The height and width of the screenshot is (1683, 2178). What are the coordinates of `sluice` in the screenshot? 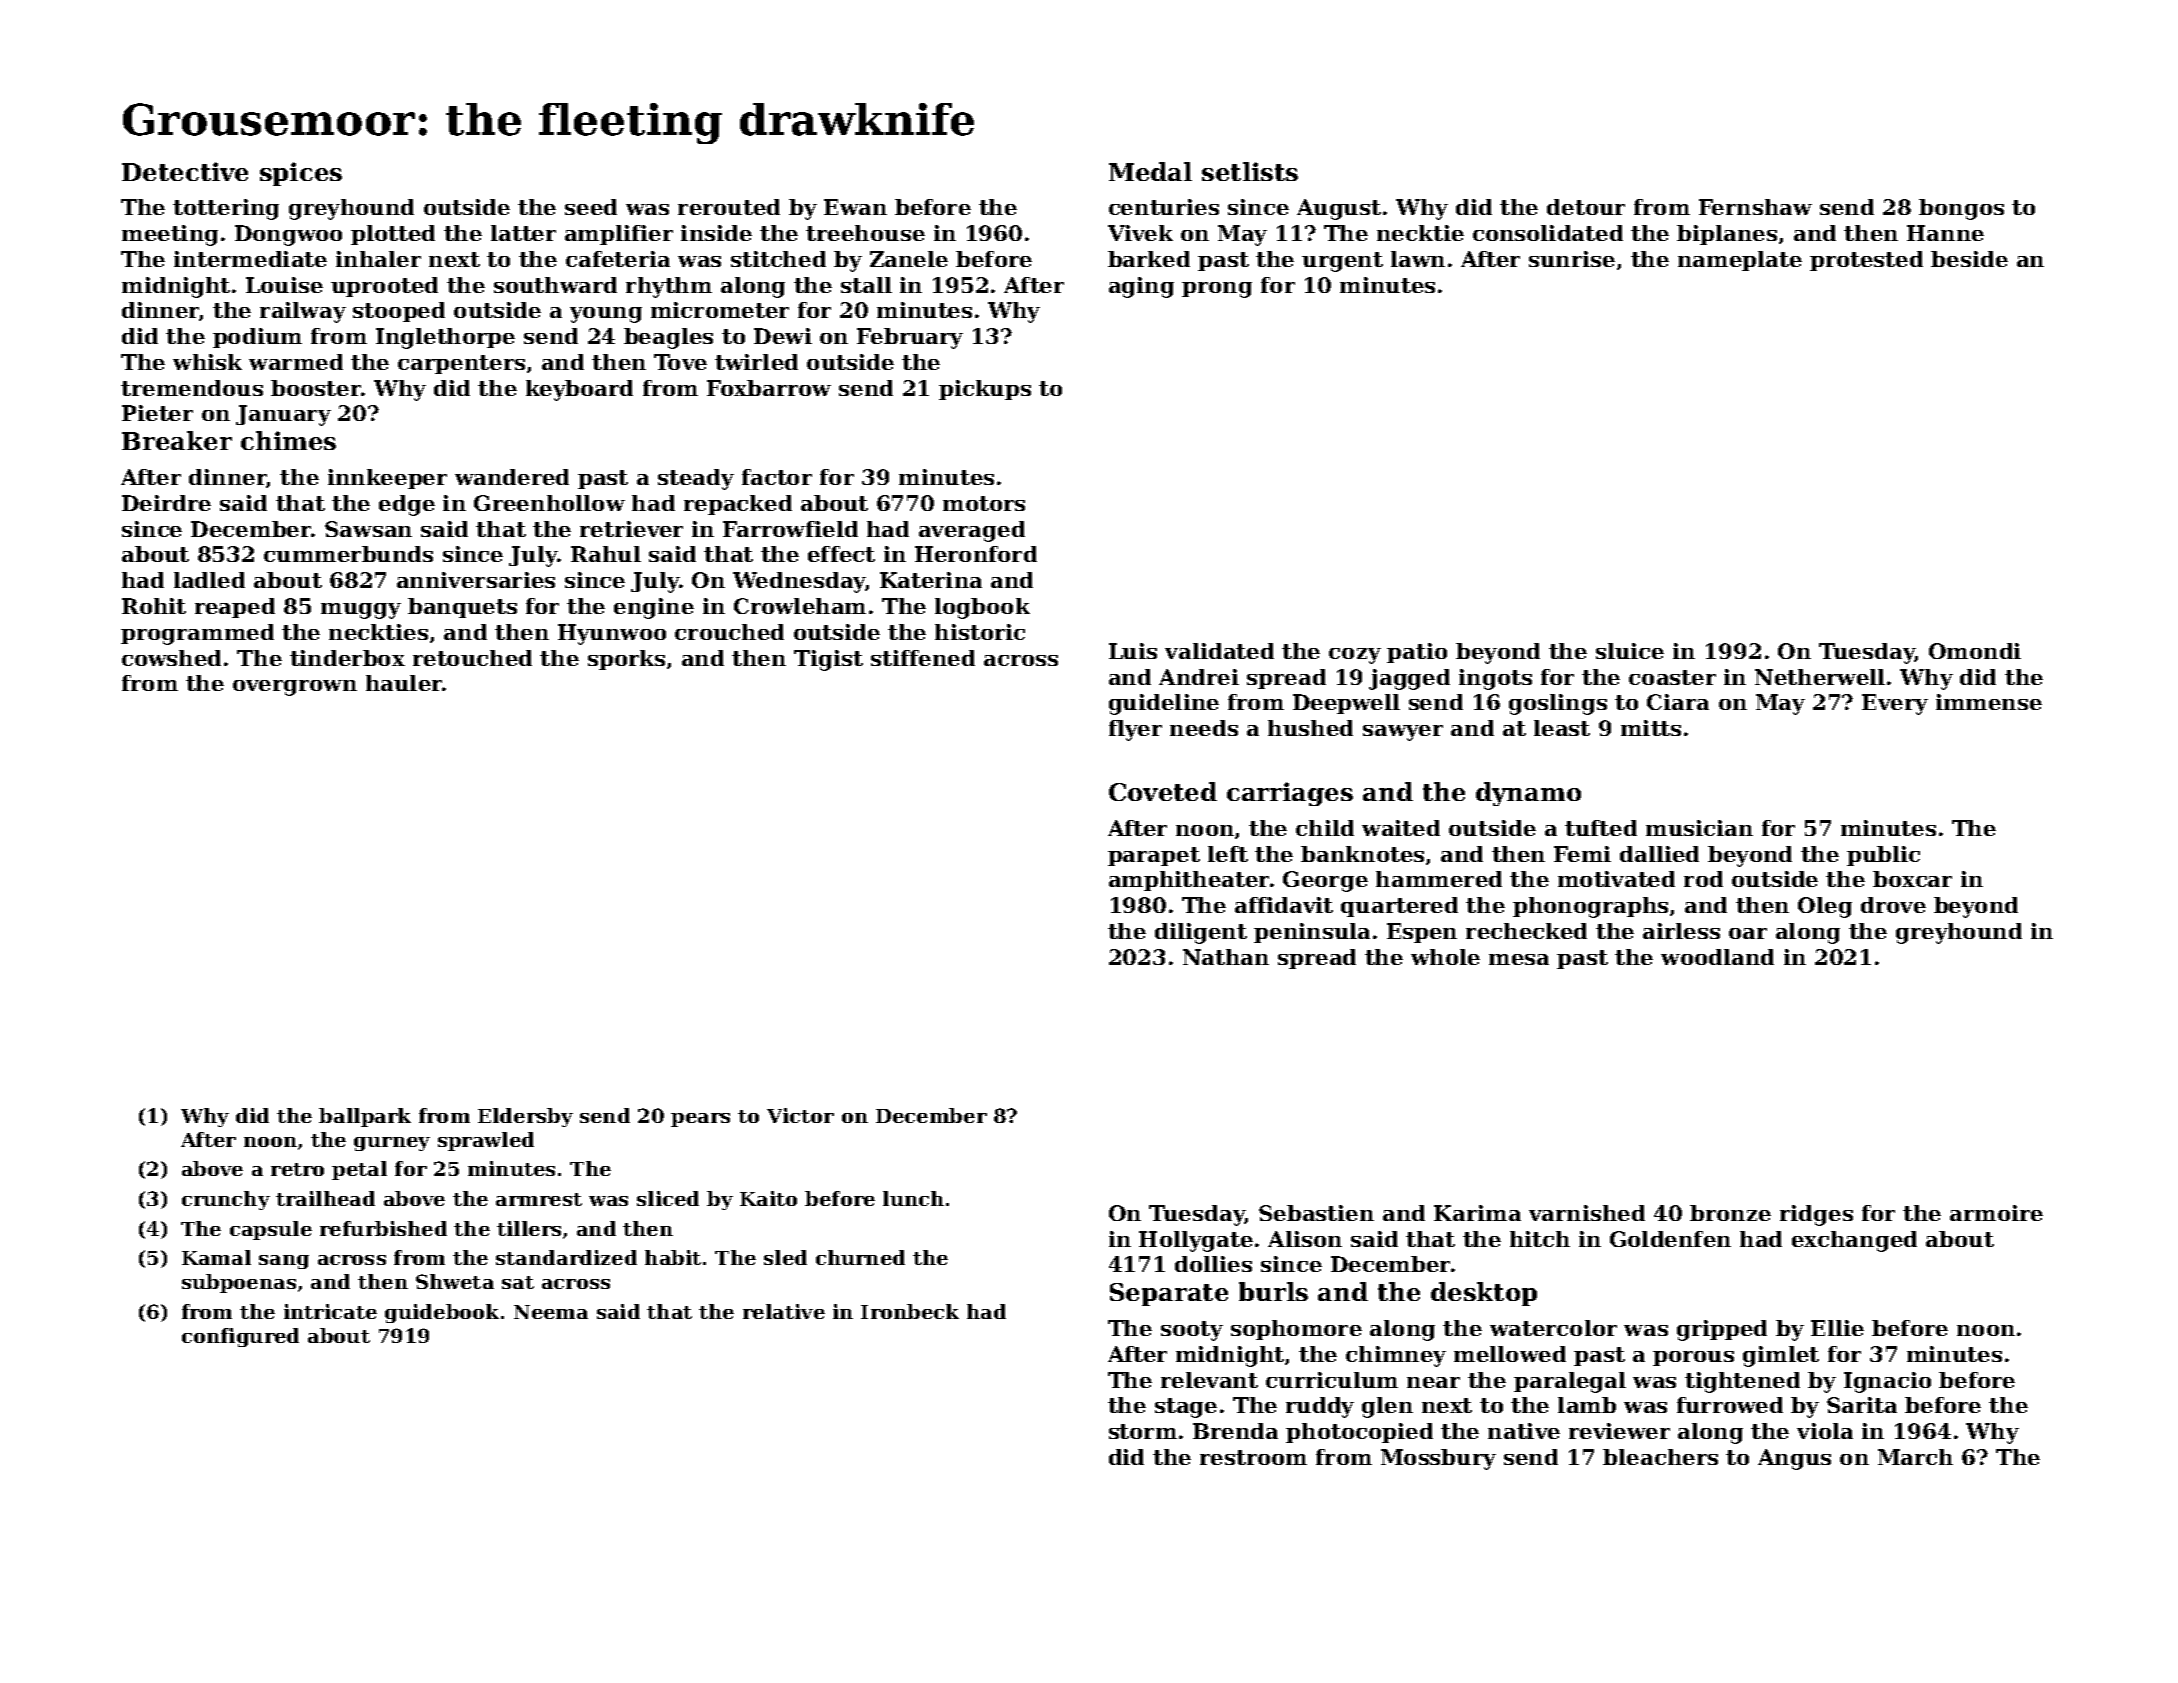 It's located at (1630, 651).
